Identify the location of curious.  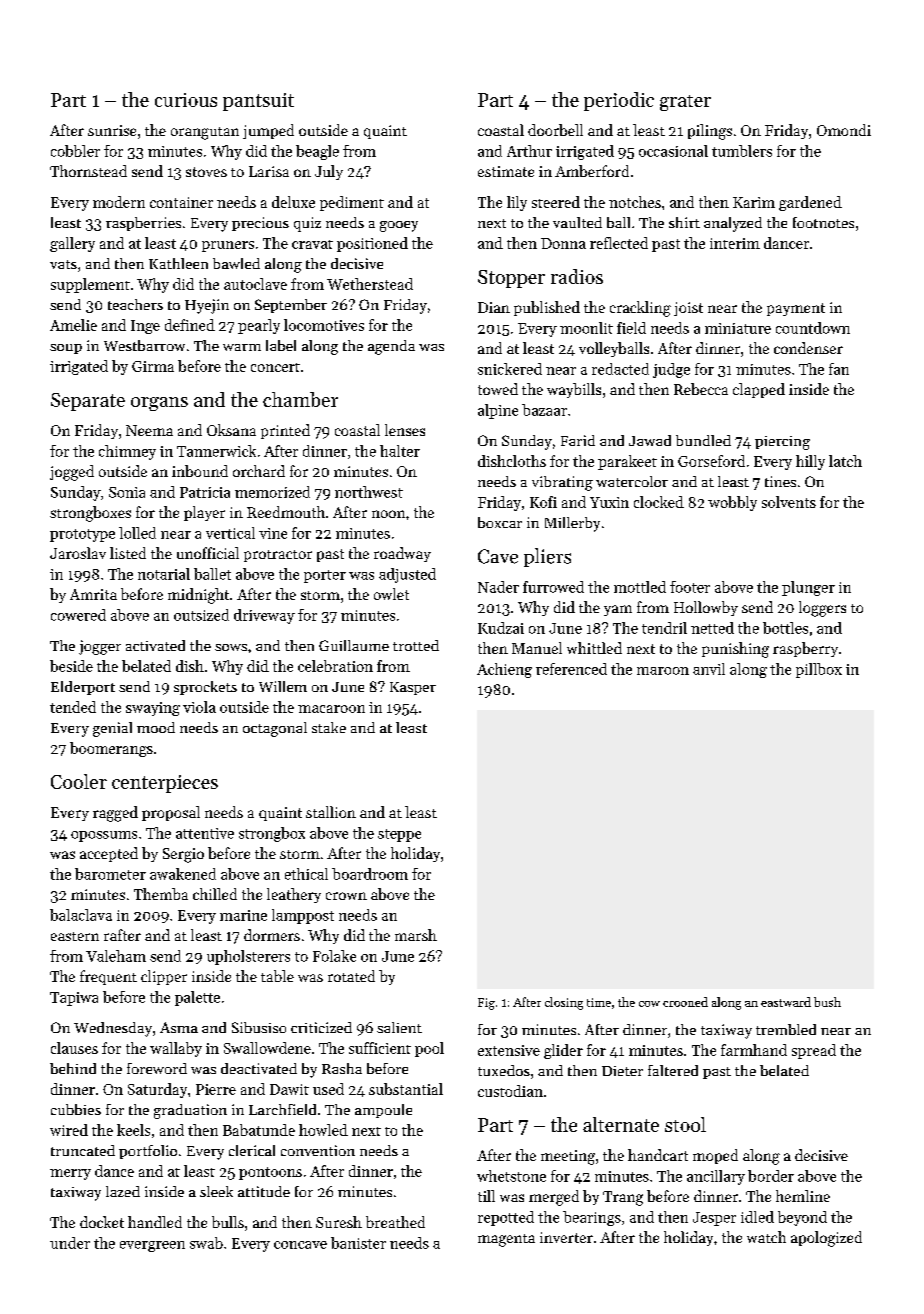
(186, 100).
